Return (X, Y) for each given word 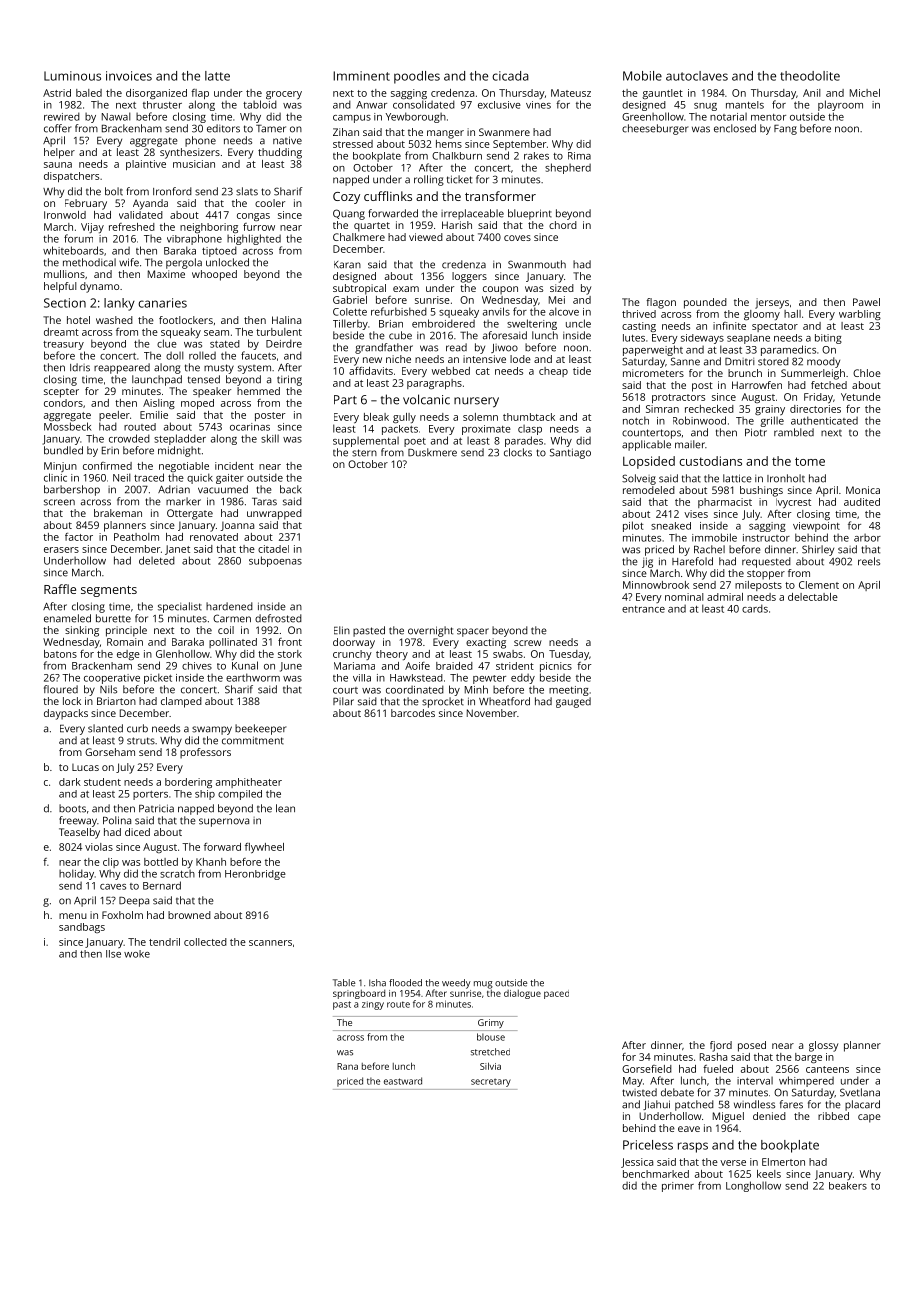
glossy (823, 1046)
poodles (417, 77)
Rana (347, 1066)
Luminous (72, 76)
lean (285, 808)
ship (205, 795)
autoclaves (697, 76)
